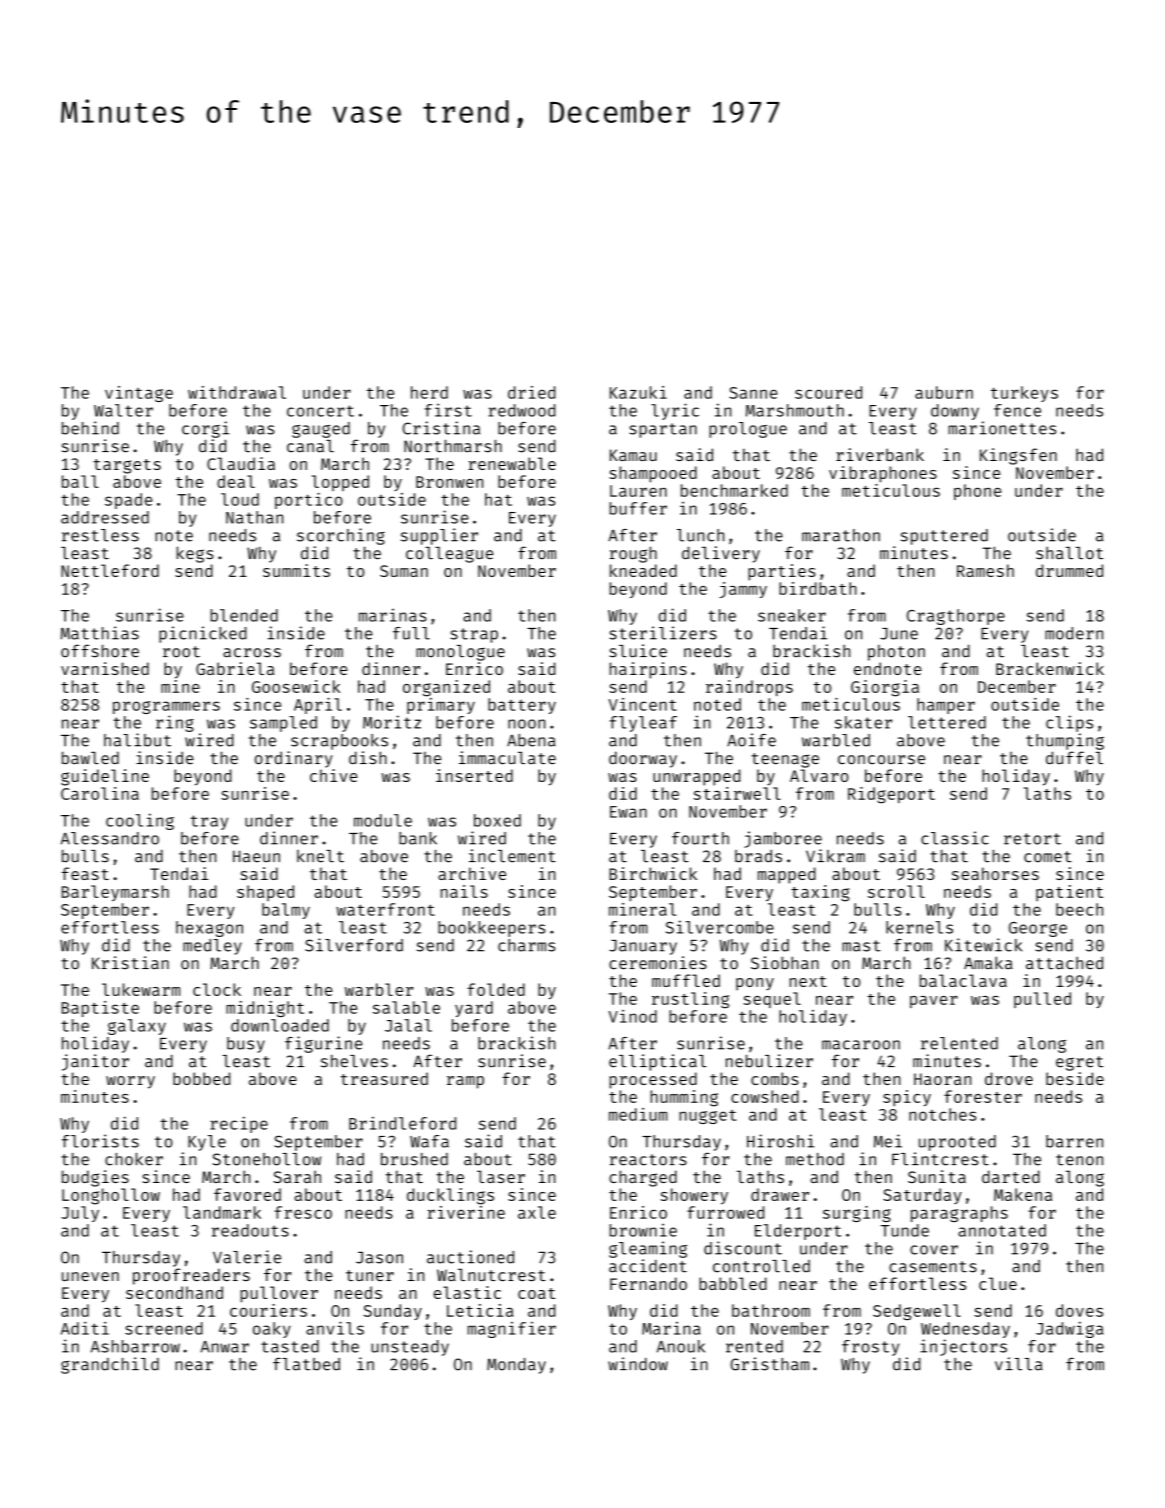  What do you see at coordinates (310, 446) in the image?
I see `canal` at bounding box center [310, 446].
